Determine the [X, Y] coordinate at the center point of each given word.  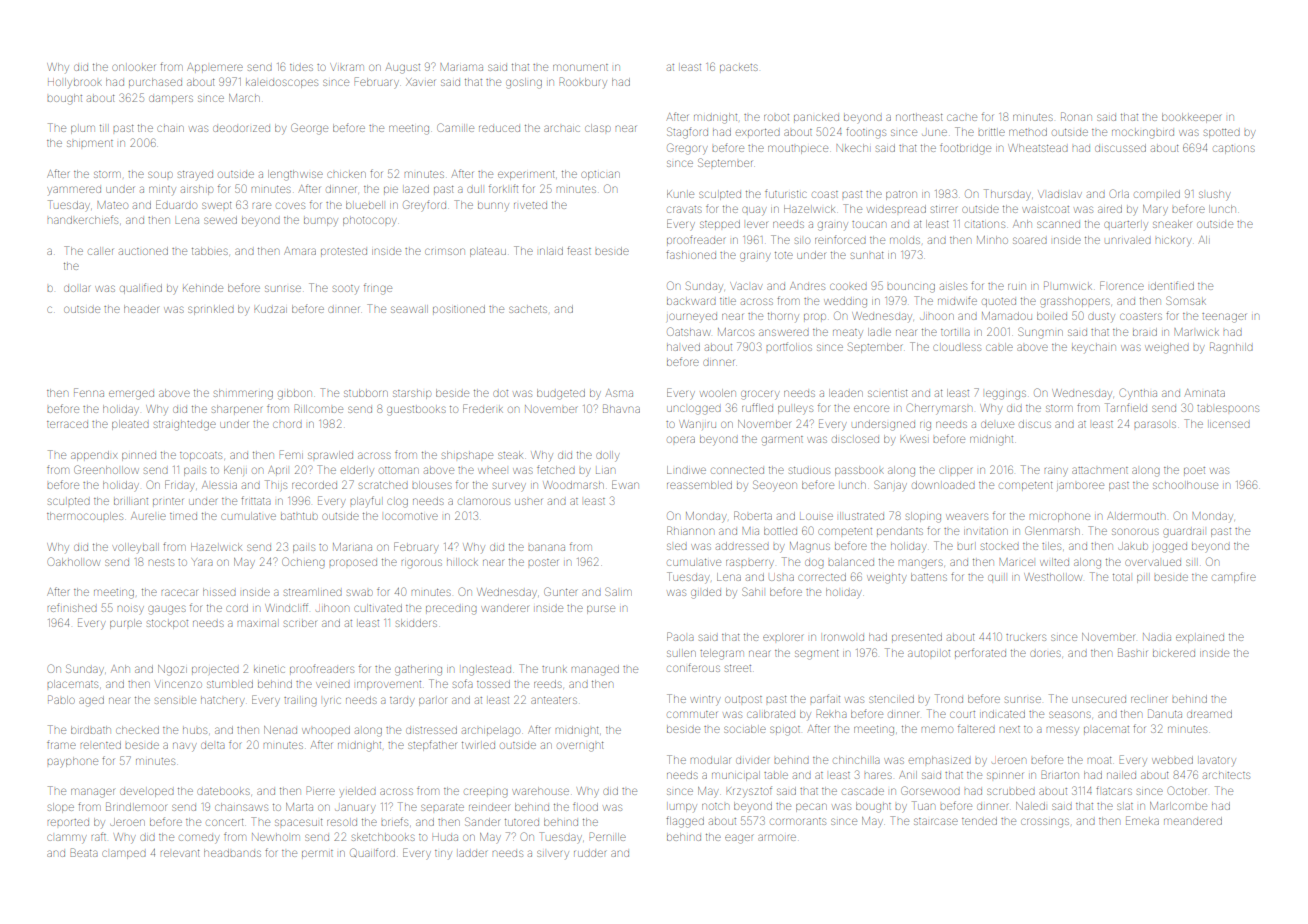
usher [529, 501]
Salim [618, 591]
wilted [1054, 562]
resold [342, 822]
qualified [141, 288]
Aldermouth [1136, 516]
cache [962, 117]
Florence [1122, 285]
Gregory [687, 149]
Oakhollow [74, 561]
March [244, 98]
